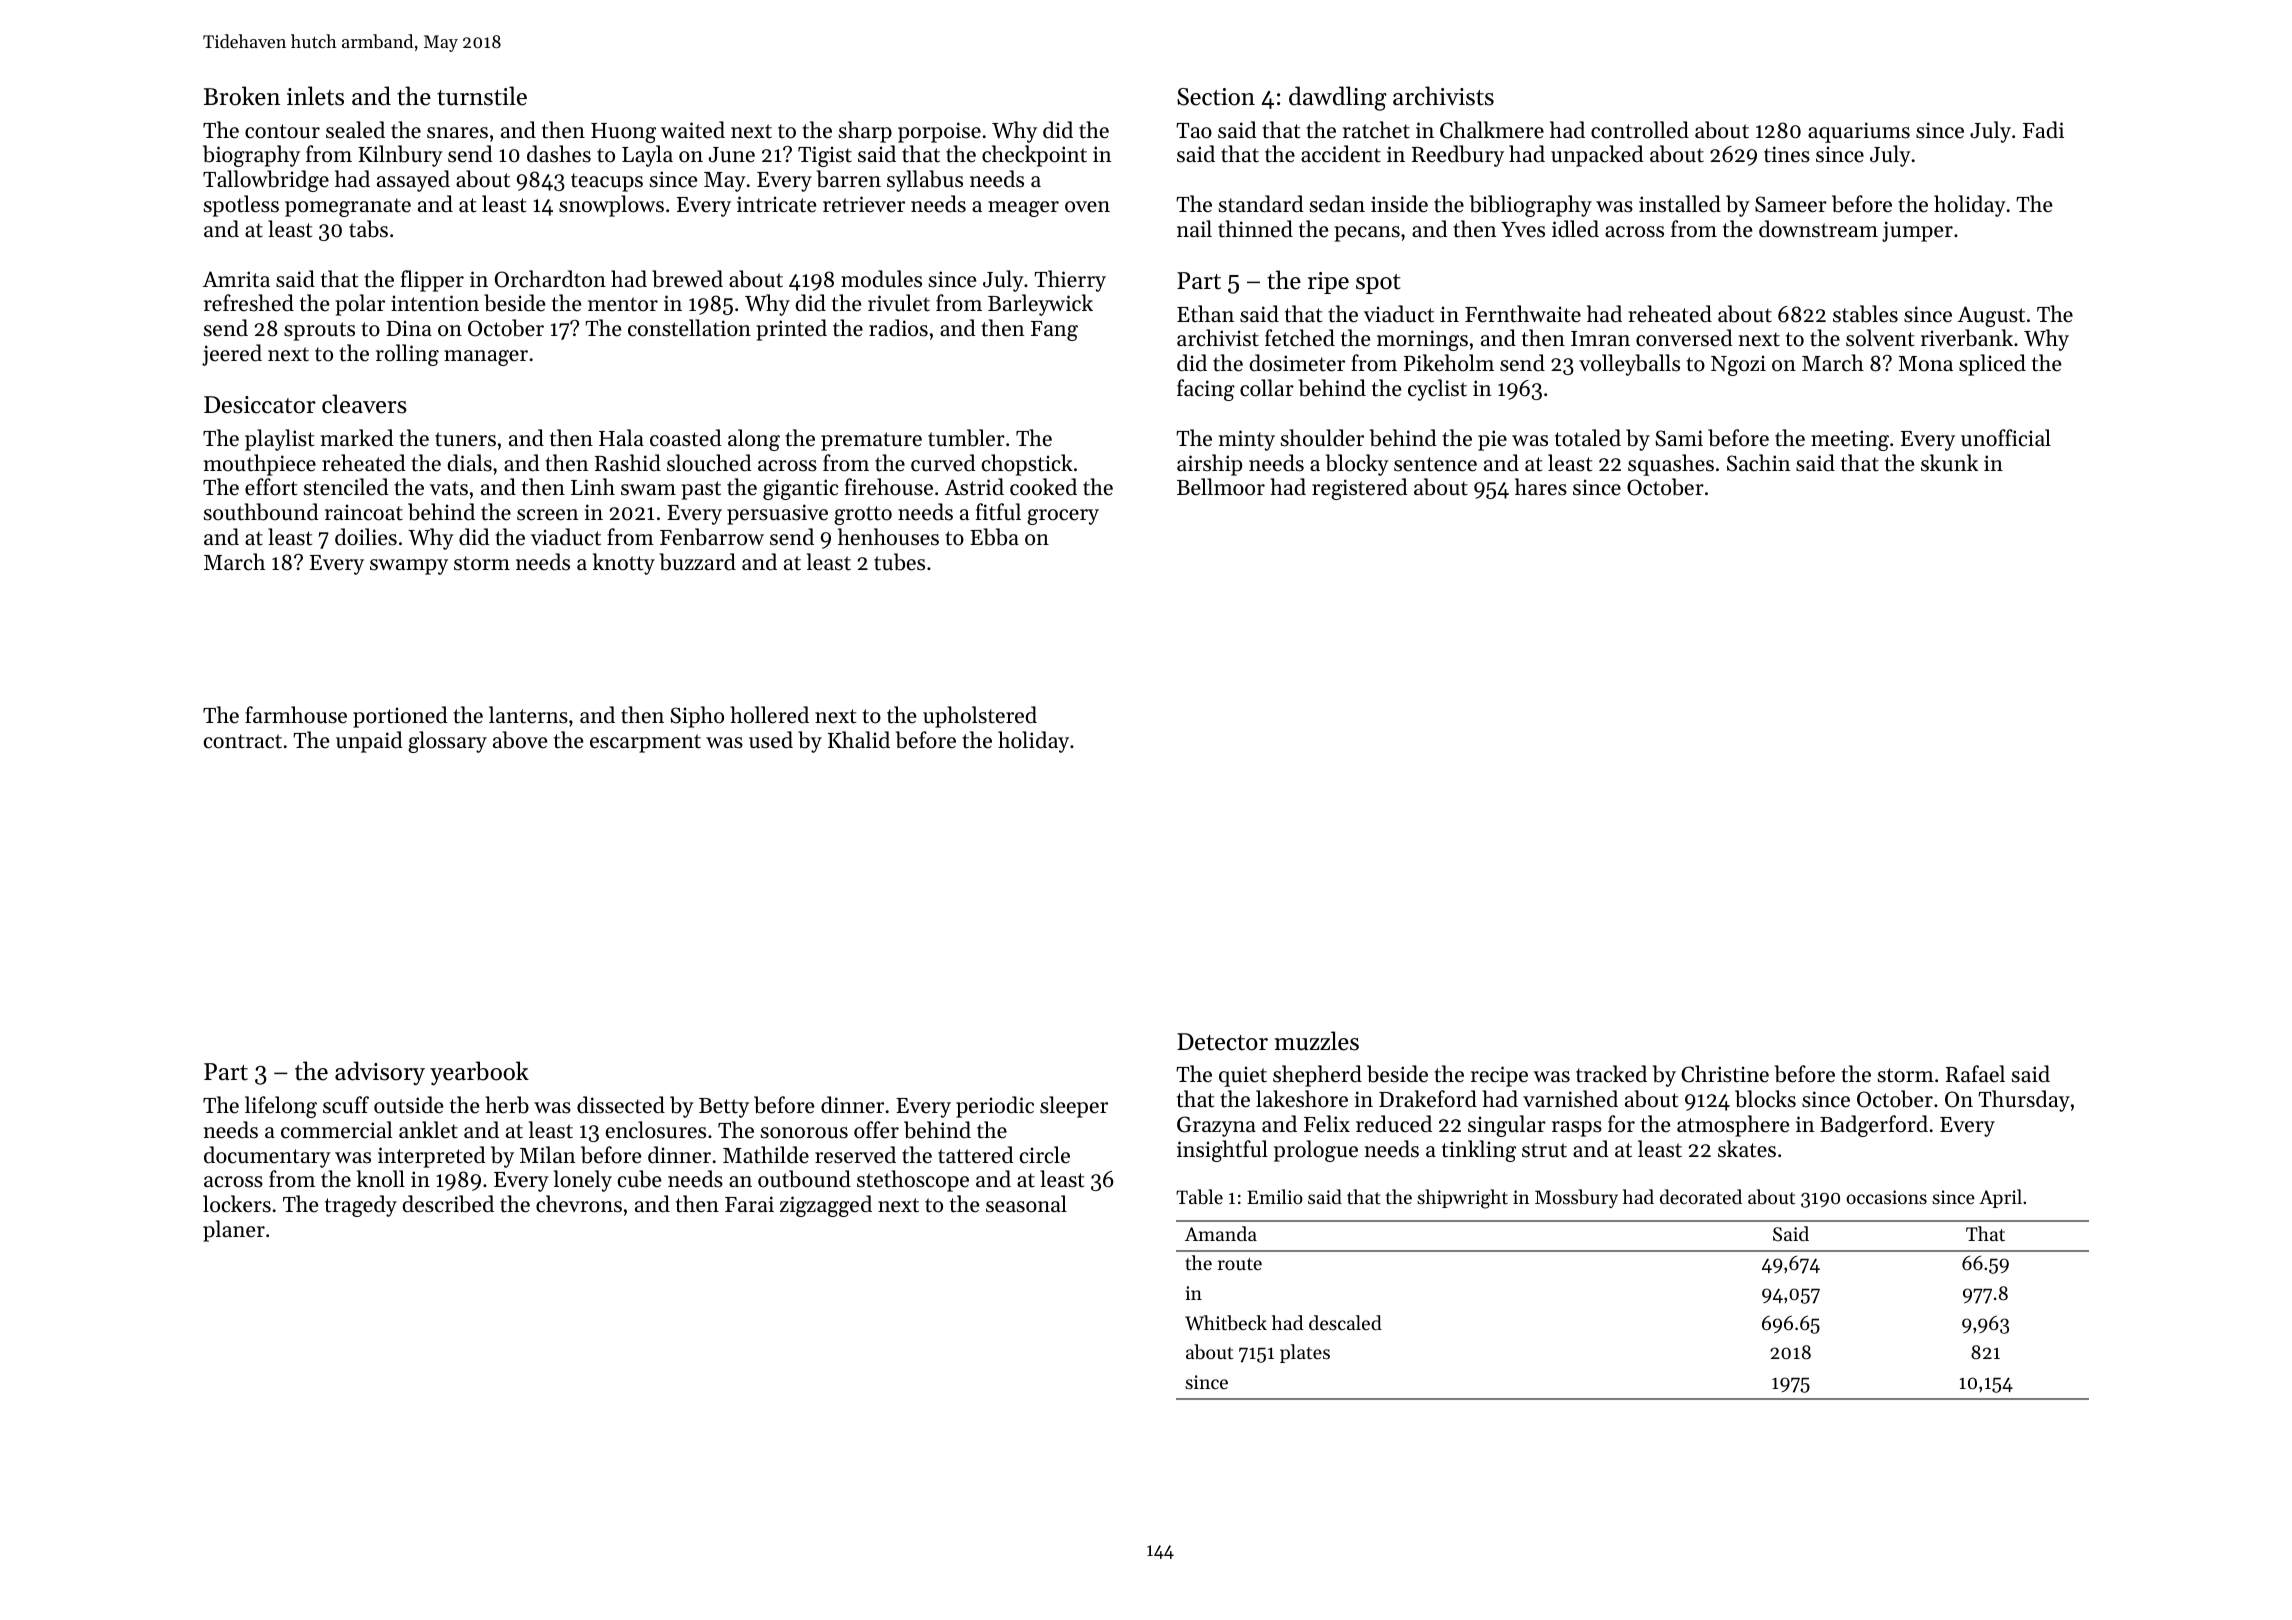 Image resolution: width=2292 pixels, height=1620 pixels. What do you see at coordinates (1240, 1264) in the page?
I see `route` at bounding box center [1240, 1264].
